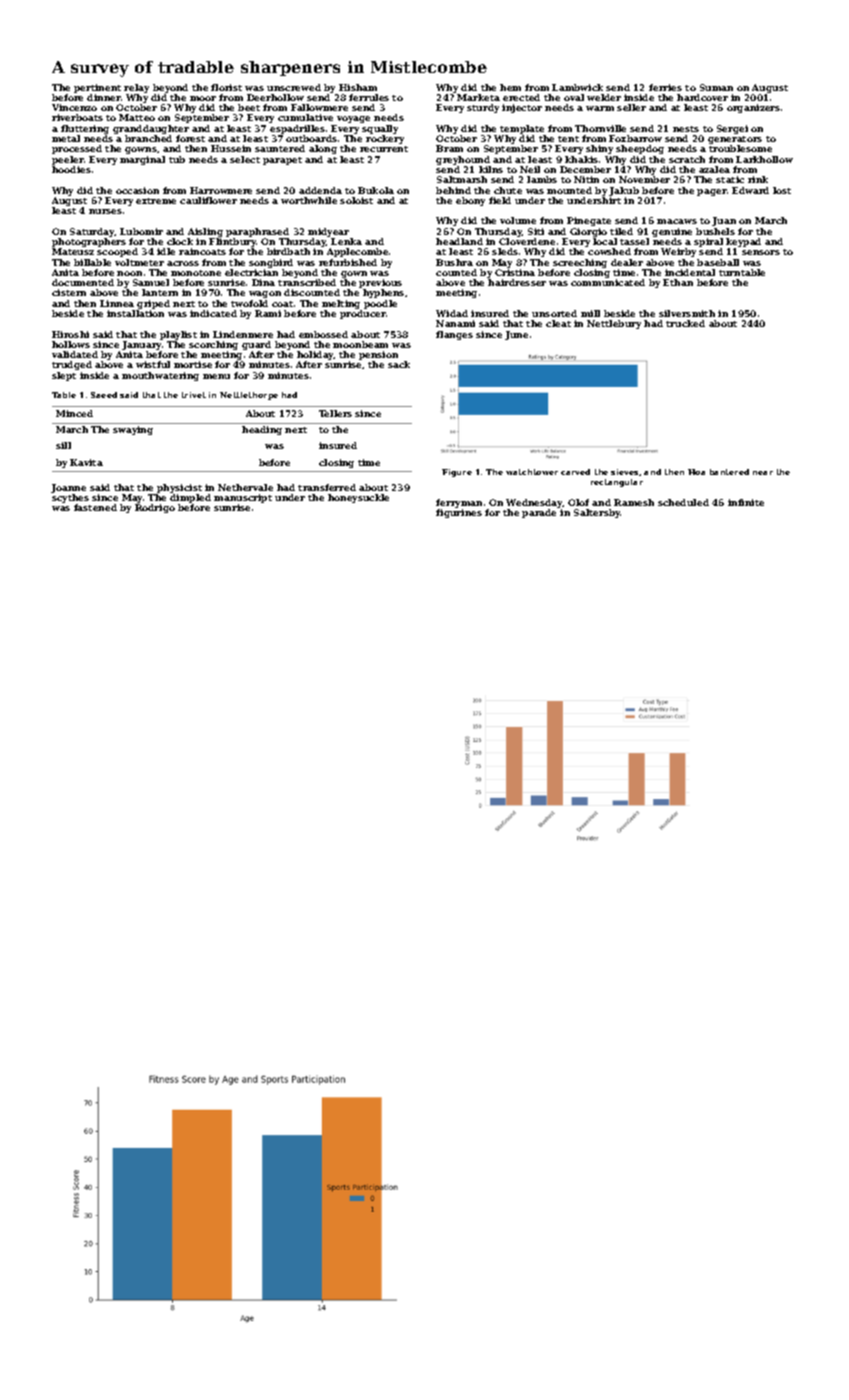  I want to click on hairdresser, so click(517, 282).
